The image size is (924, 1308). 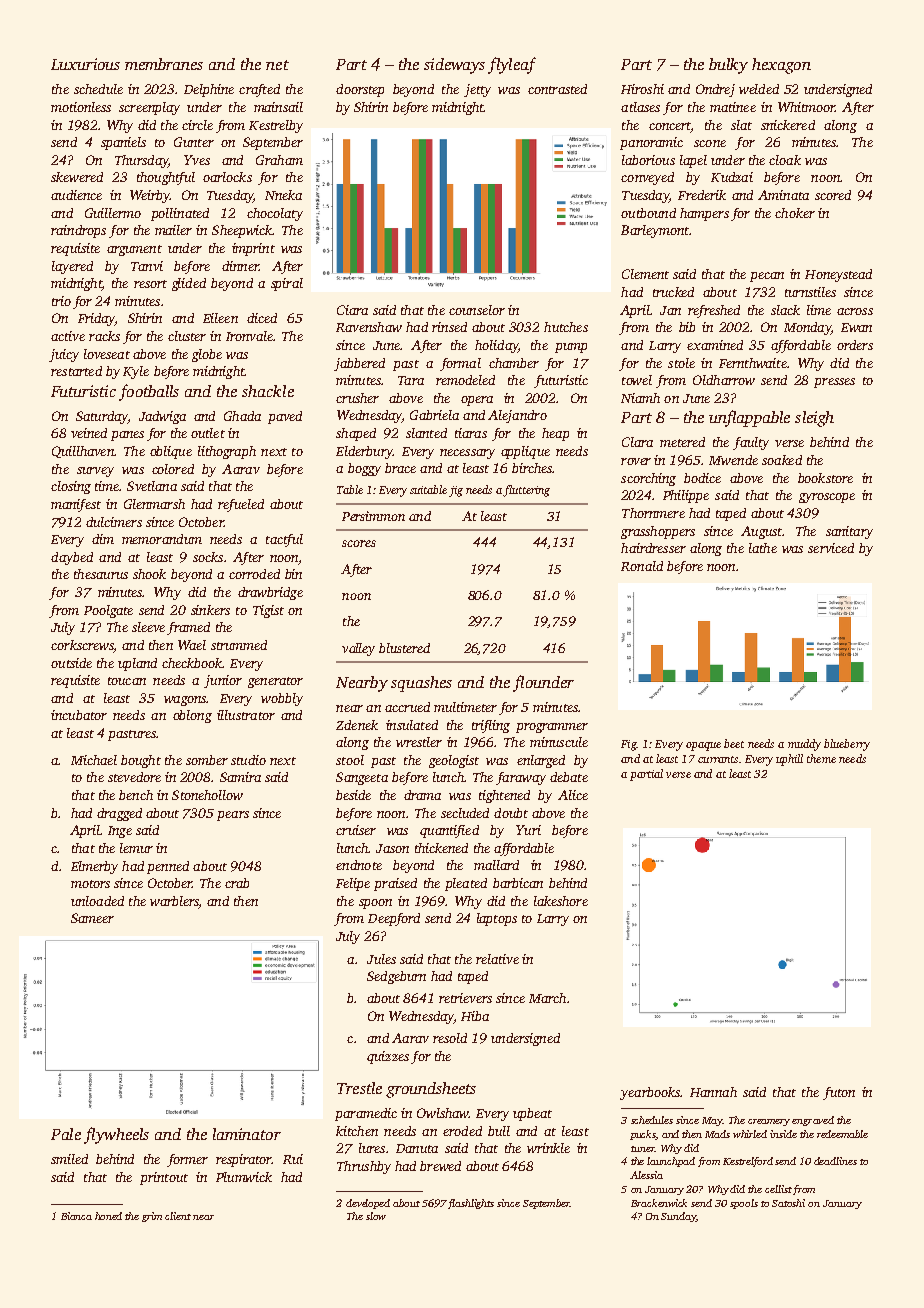 What do you see at coordinates (552, 728) in the image?
I see `programmer` at bounding box center [552, 728].
